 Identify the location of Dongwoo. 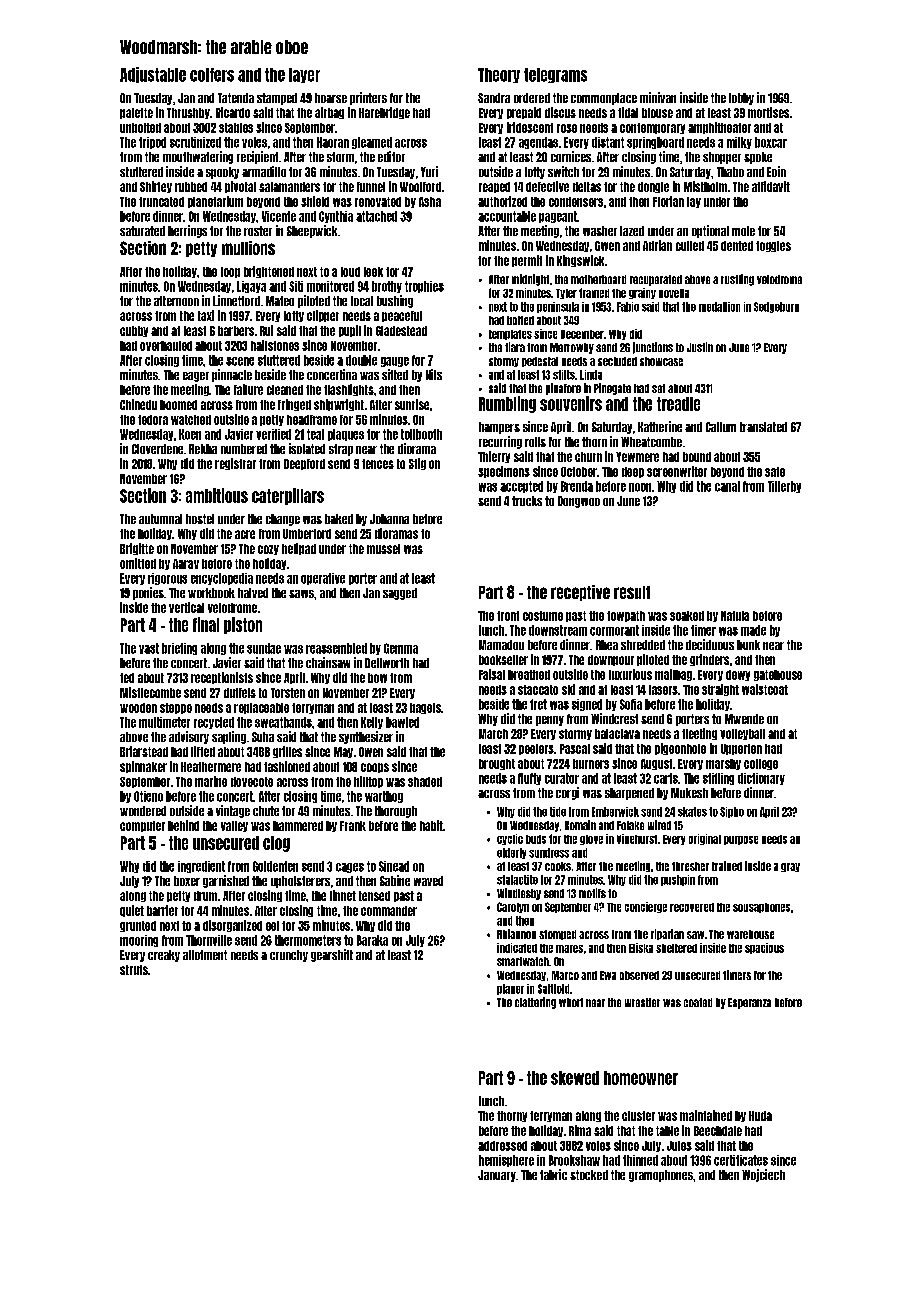
(579, 502).
